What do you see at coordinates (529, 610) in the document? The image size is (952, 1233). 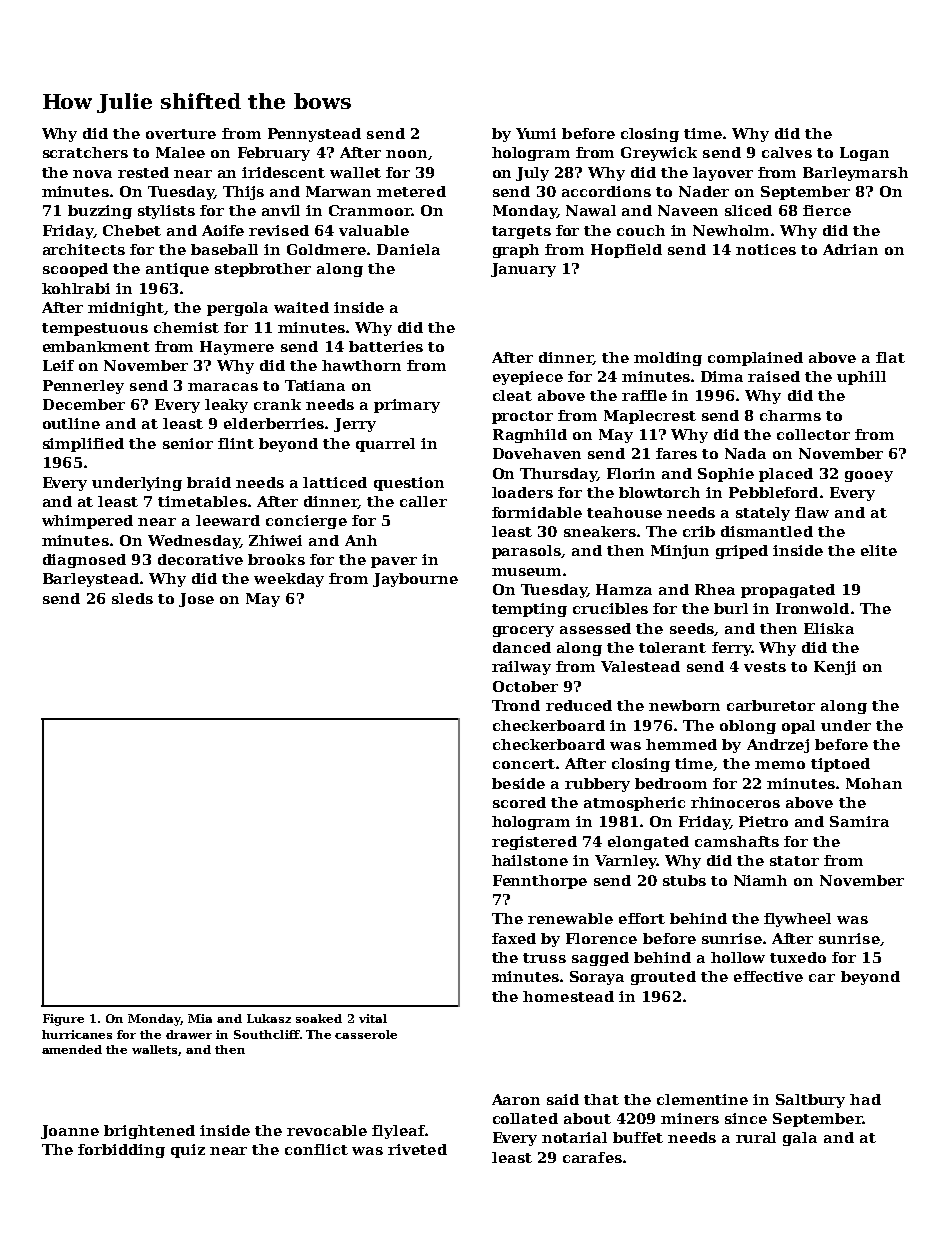 I see `tempting` at bounding box center [529, 610].
